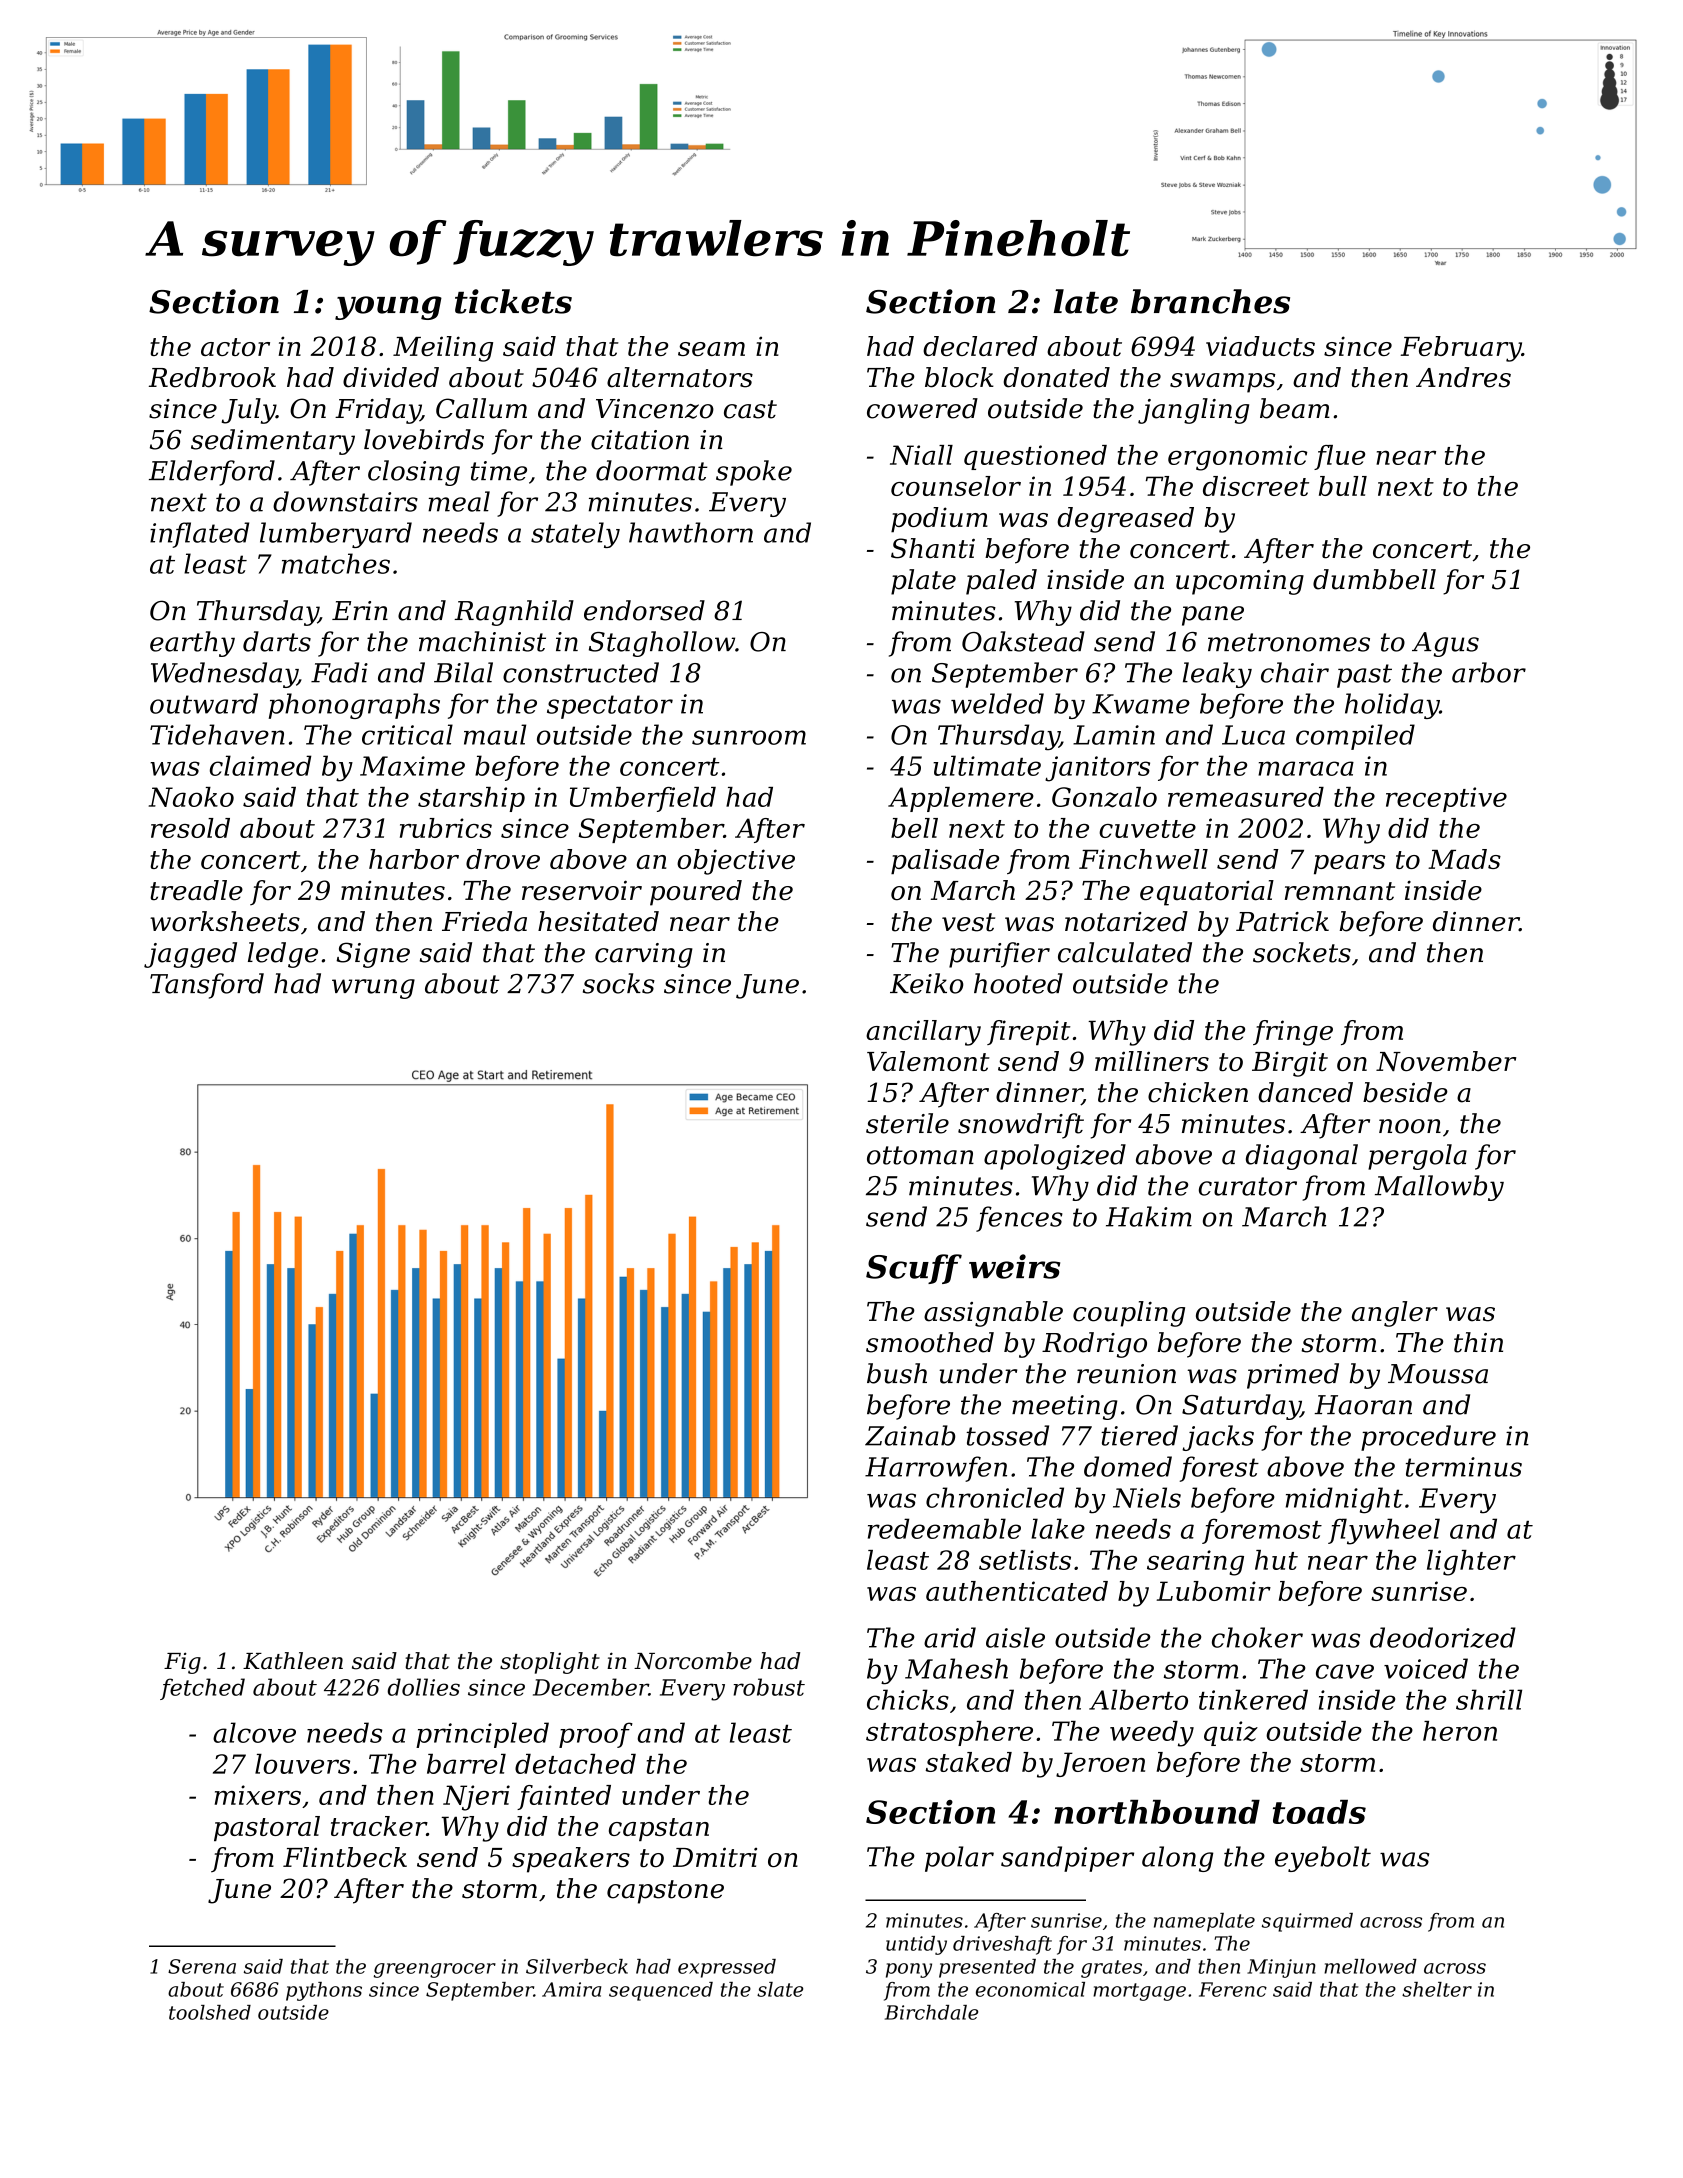 Image resolution: width=1683 pixels, height=2178 pixels. Describe the element at coordinates (1001, 582) in the screenshot. I see `paled` at that location.
